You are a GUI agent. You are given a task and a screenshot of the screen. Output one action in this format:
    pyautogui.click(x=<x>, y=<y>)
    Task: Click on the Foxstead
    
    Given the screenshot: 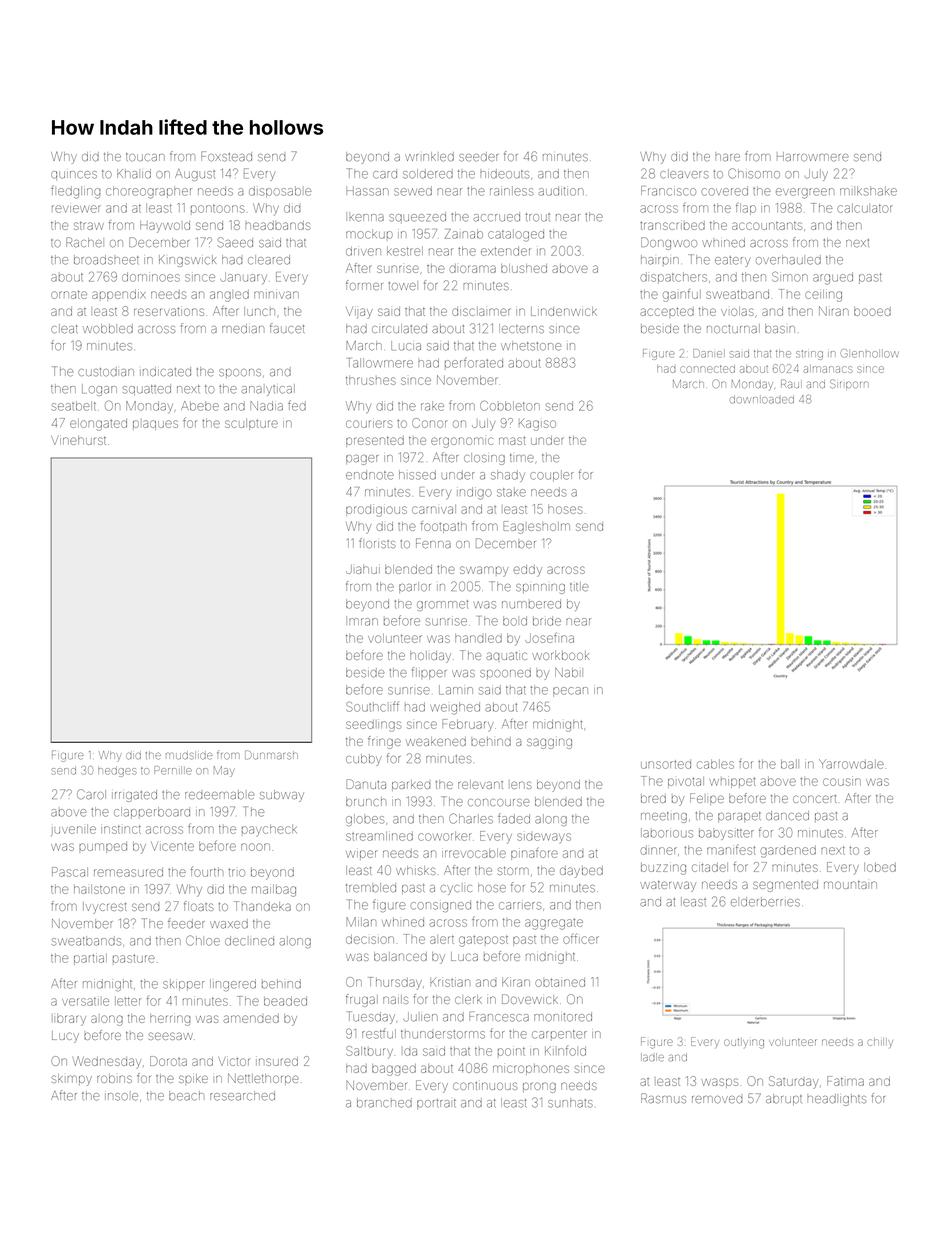 What is the action you would take?
    pyautogui.click(x=226, y=156)
